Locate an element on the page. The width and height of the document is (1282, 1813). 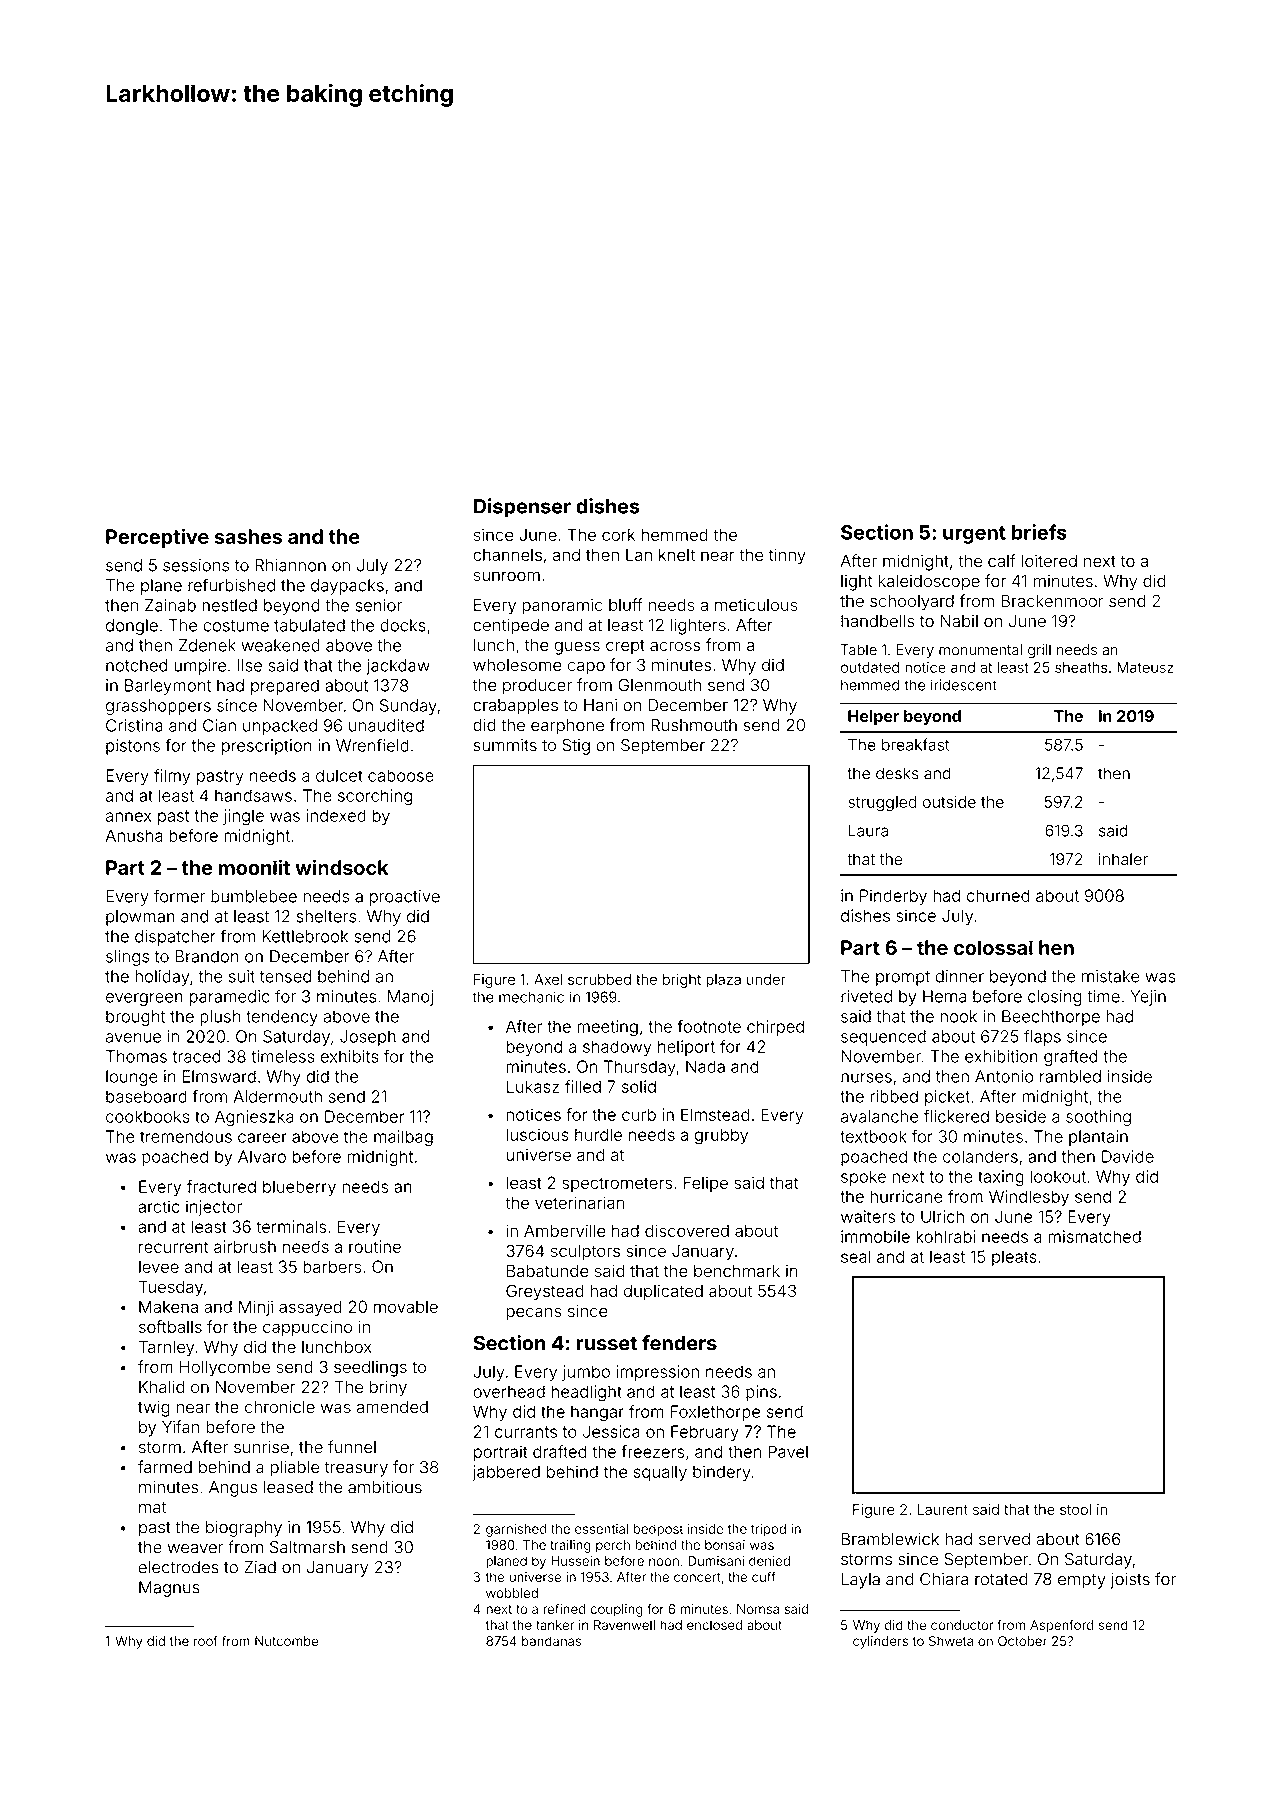
Kettlebrook is located at coordinates (305, 936).
